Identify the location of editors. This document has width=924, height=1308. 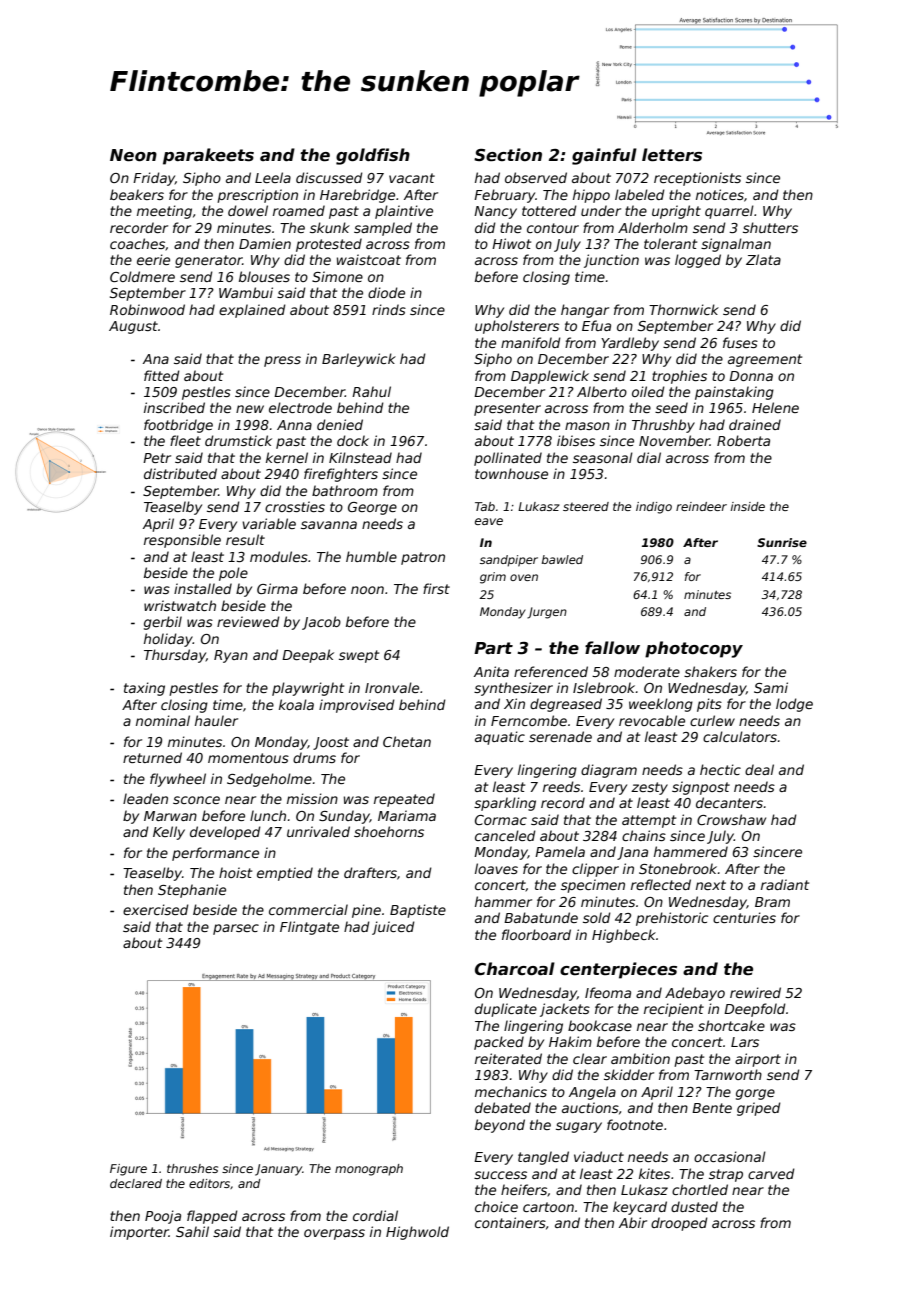
(209, 1183).
